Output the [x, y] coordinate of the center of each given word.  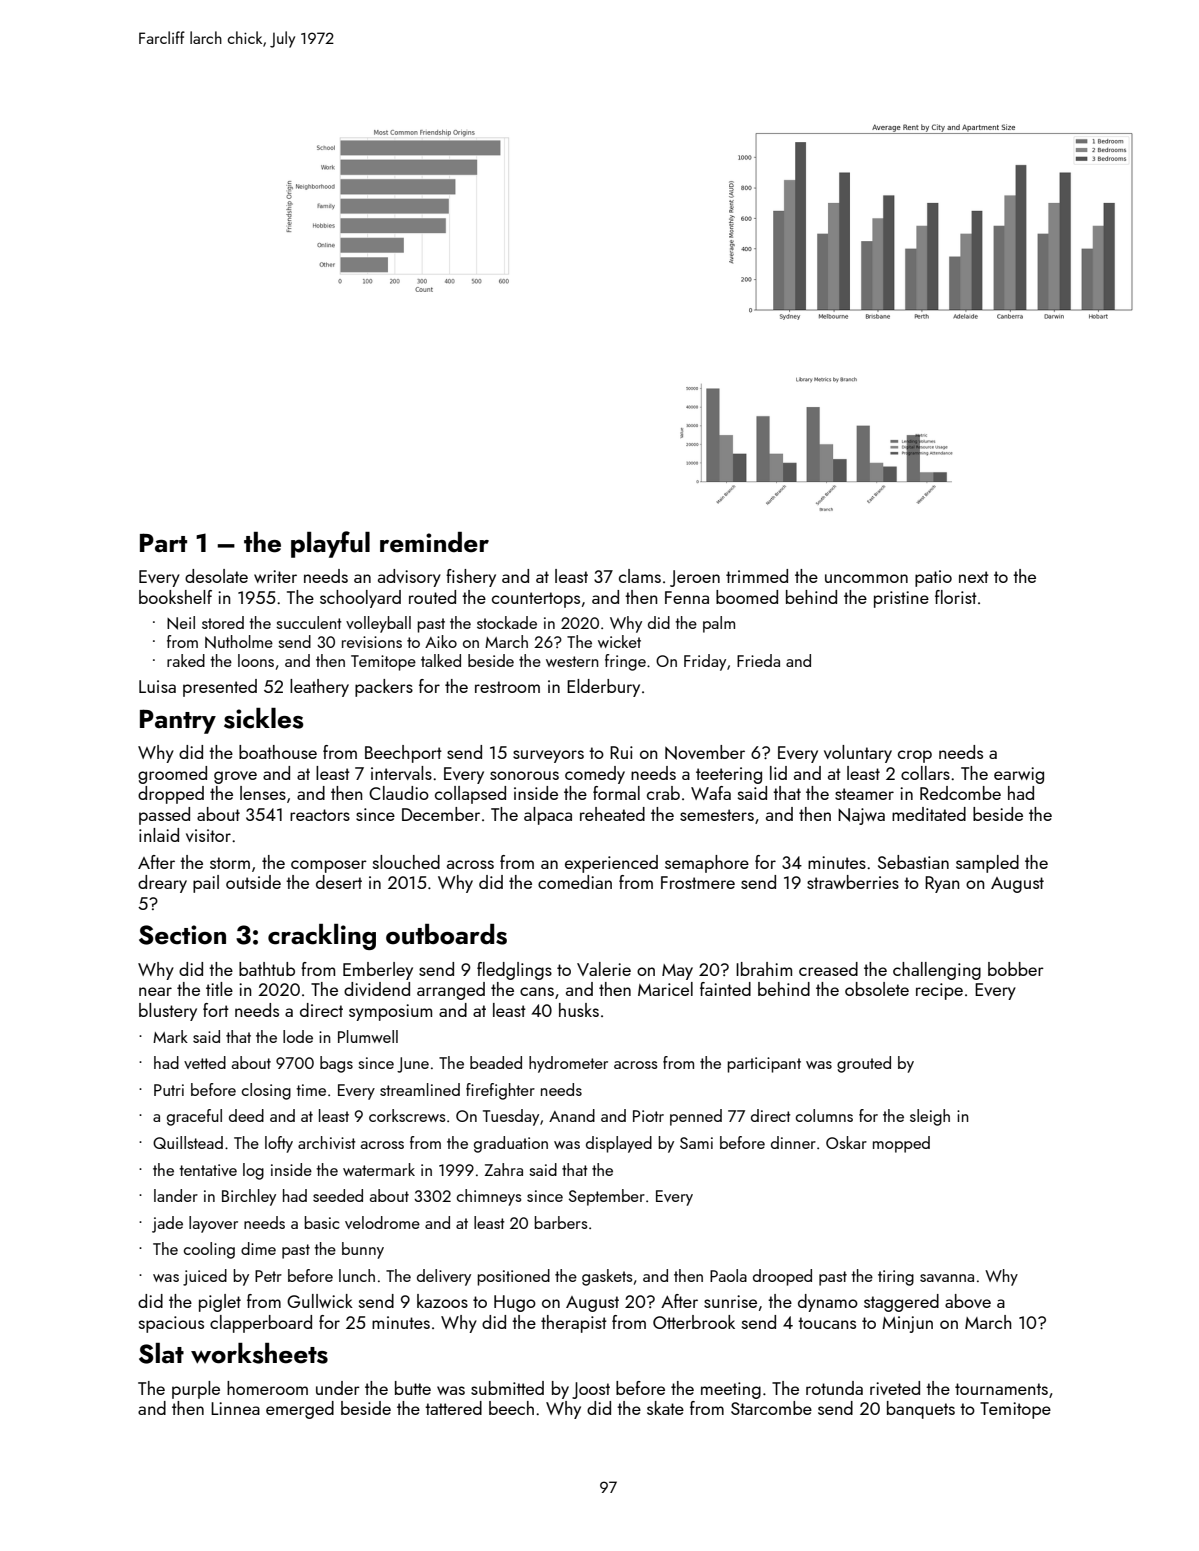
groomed [172, 775]
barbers [561, 1222]
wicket [619, 641]
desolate [216, 576]
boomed [747, 597]
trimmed [757, 576]
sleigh [930, 1117]
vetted [205, 1062]
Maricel [665, 989]
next [974, 577]
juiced [205, 1277]
